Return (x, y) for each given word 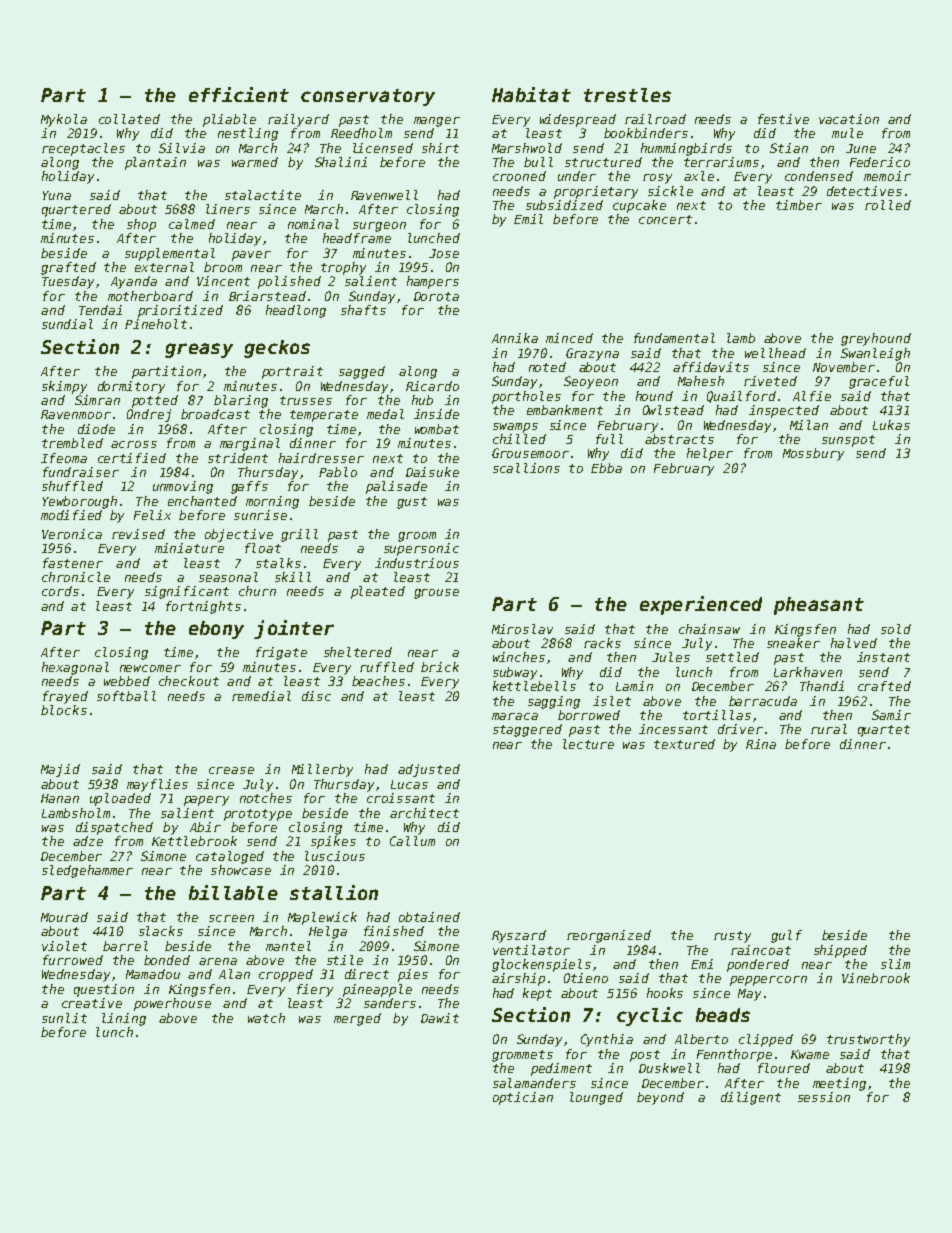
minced (569, 338)
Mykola (64, 120)
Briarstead (267, 296)
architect (424, 813)
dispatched (114, 828)
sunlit (64, 1018)
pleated (378, 592)
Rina (761, 744)
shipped (840, 951)
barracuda (763, 701)
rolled (888, 205)
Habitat (531, 94)
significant (187, 592)
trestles (627, 95)
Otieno (586, 978)
